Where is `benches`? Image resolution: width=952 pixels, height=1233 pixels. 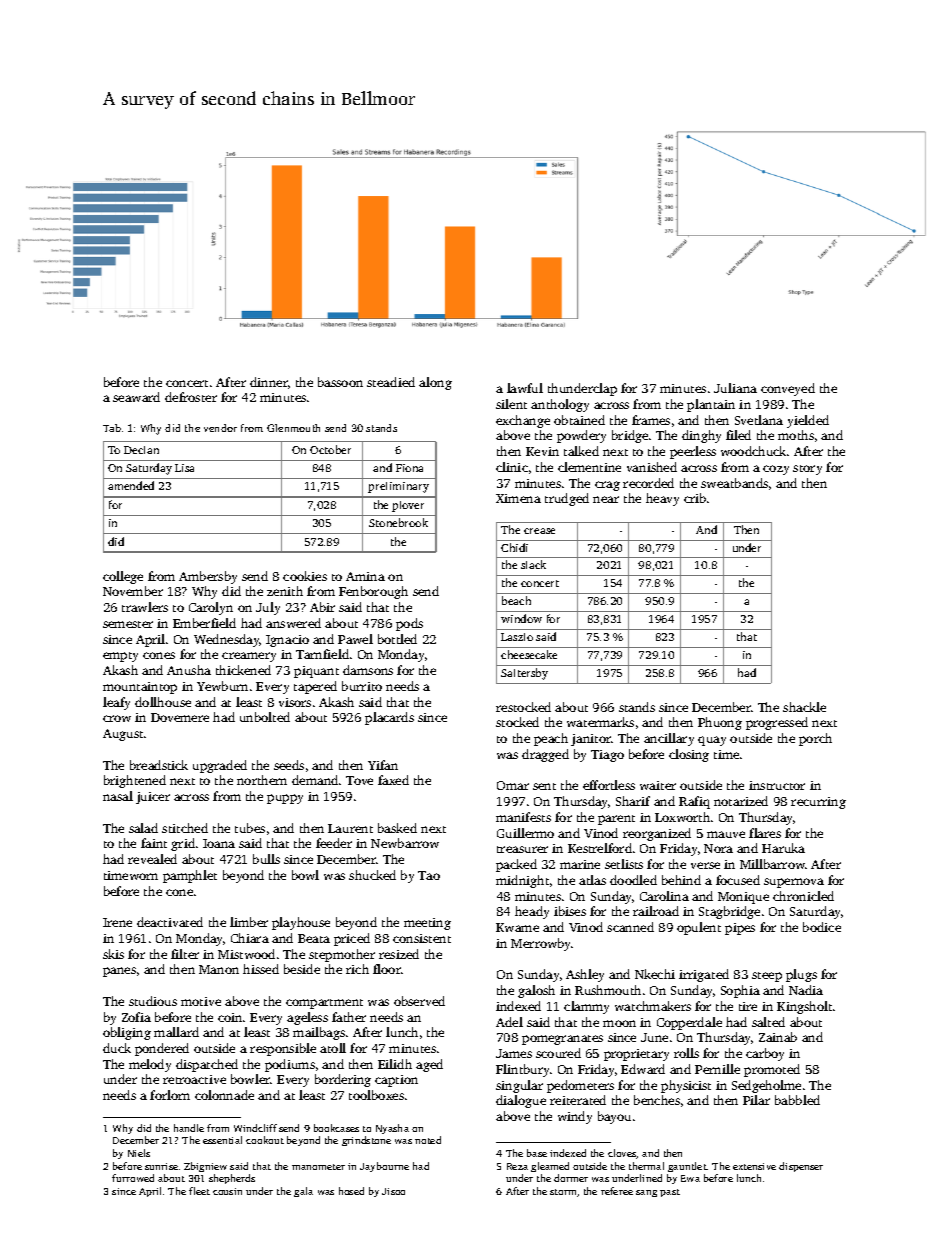
benches is located at coordinates (657, 1100).
